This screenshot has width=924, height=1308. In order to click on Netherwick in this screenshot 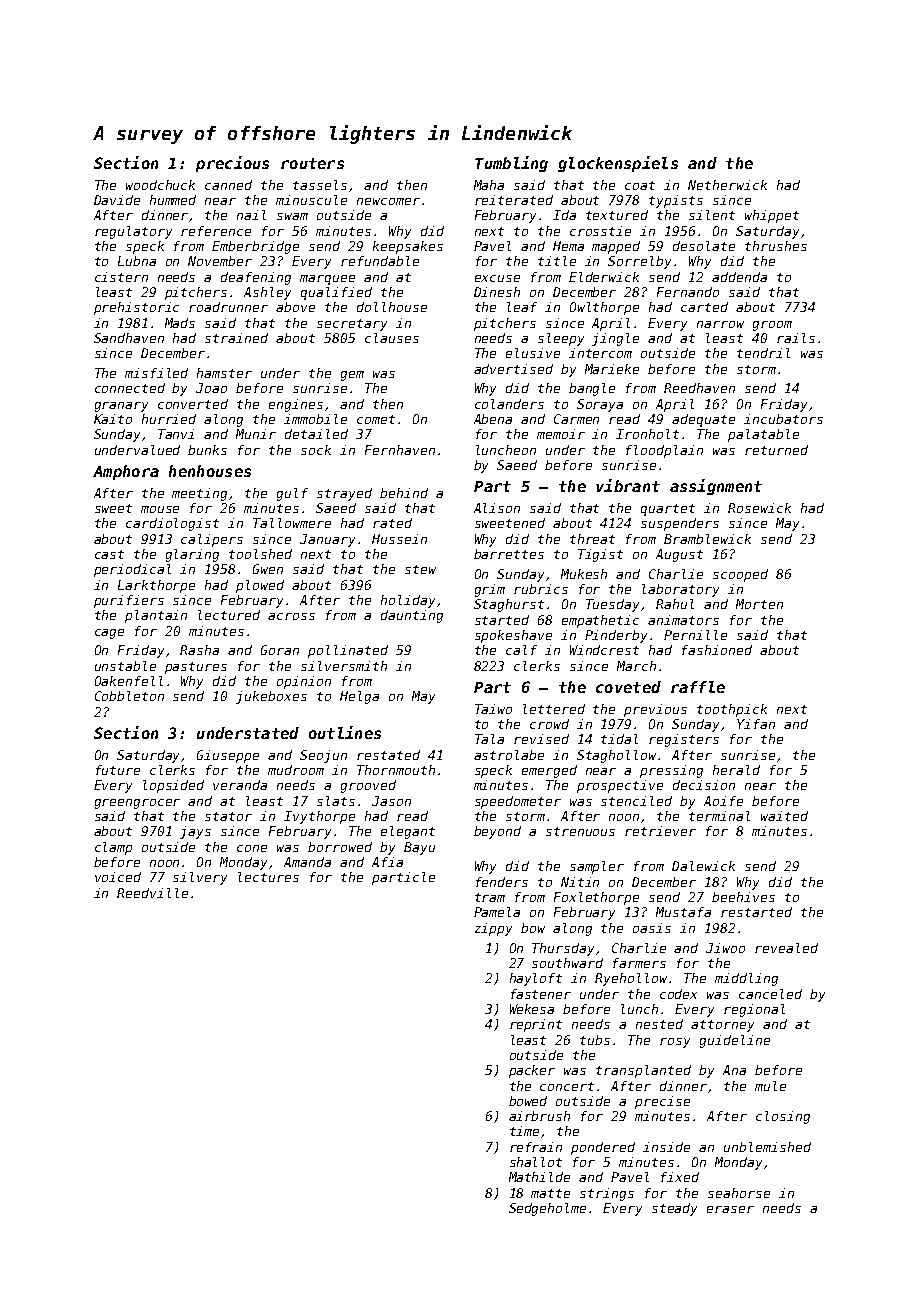, I will do `click(727, 185)`.
